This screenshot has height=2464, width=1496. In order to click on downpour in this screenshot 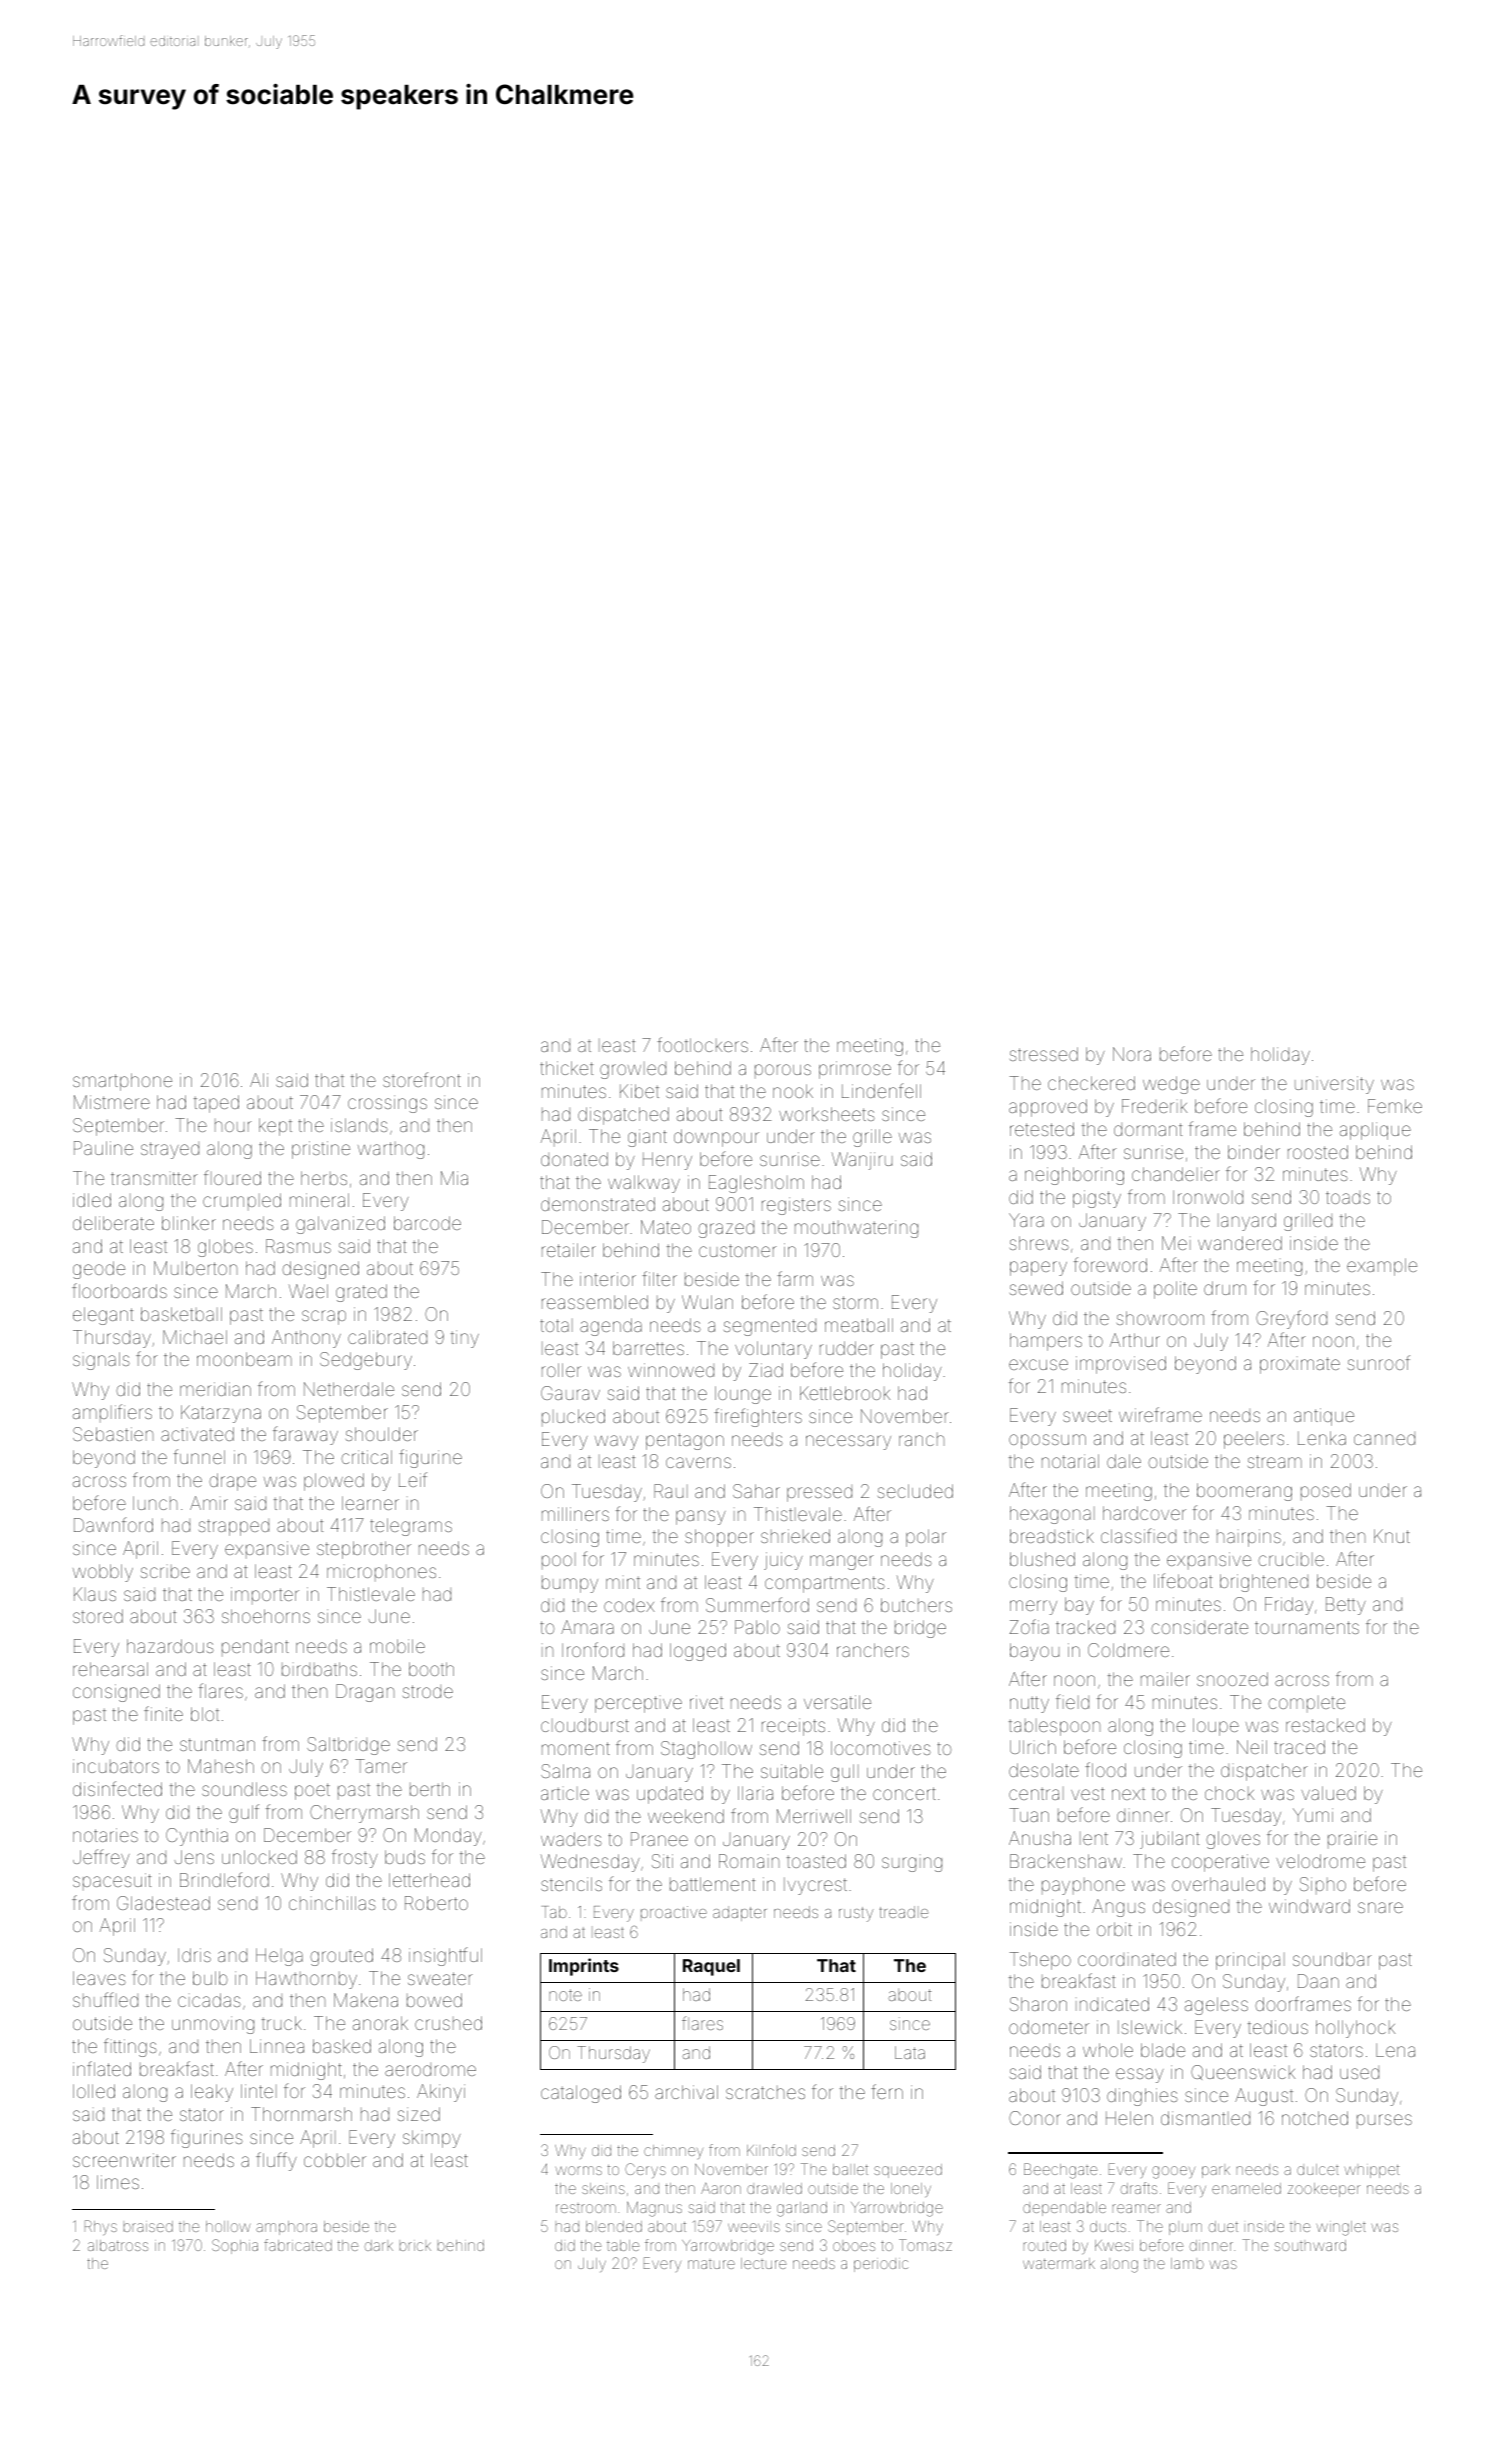, I will do `click(716, 1138)`.
